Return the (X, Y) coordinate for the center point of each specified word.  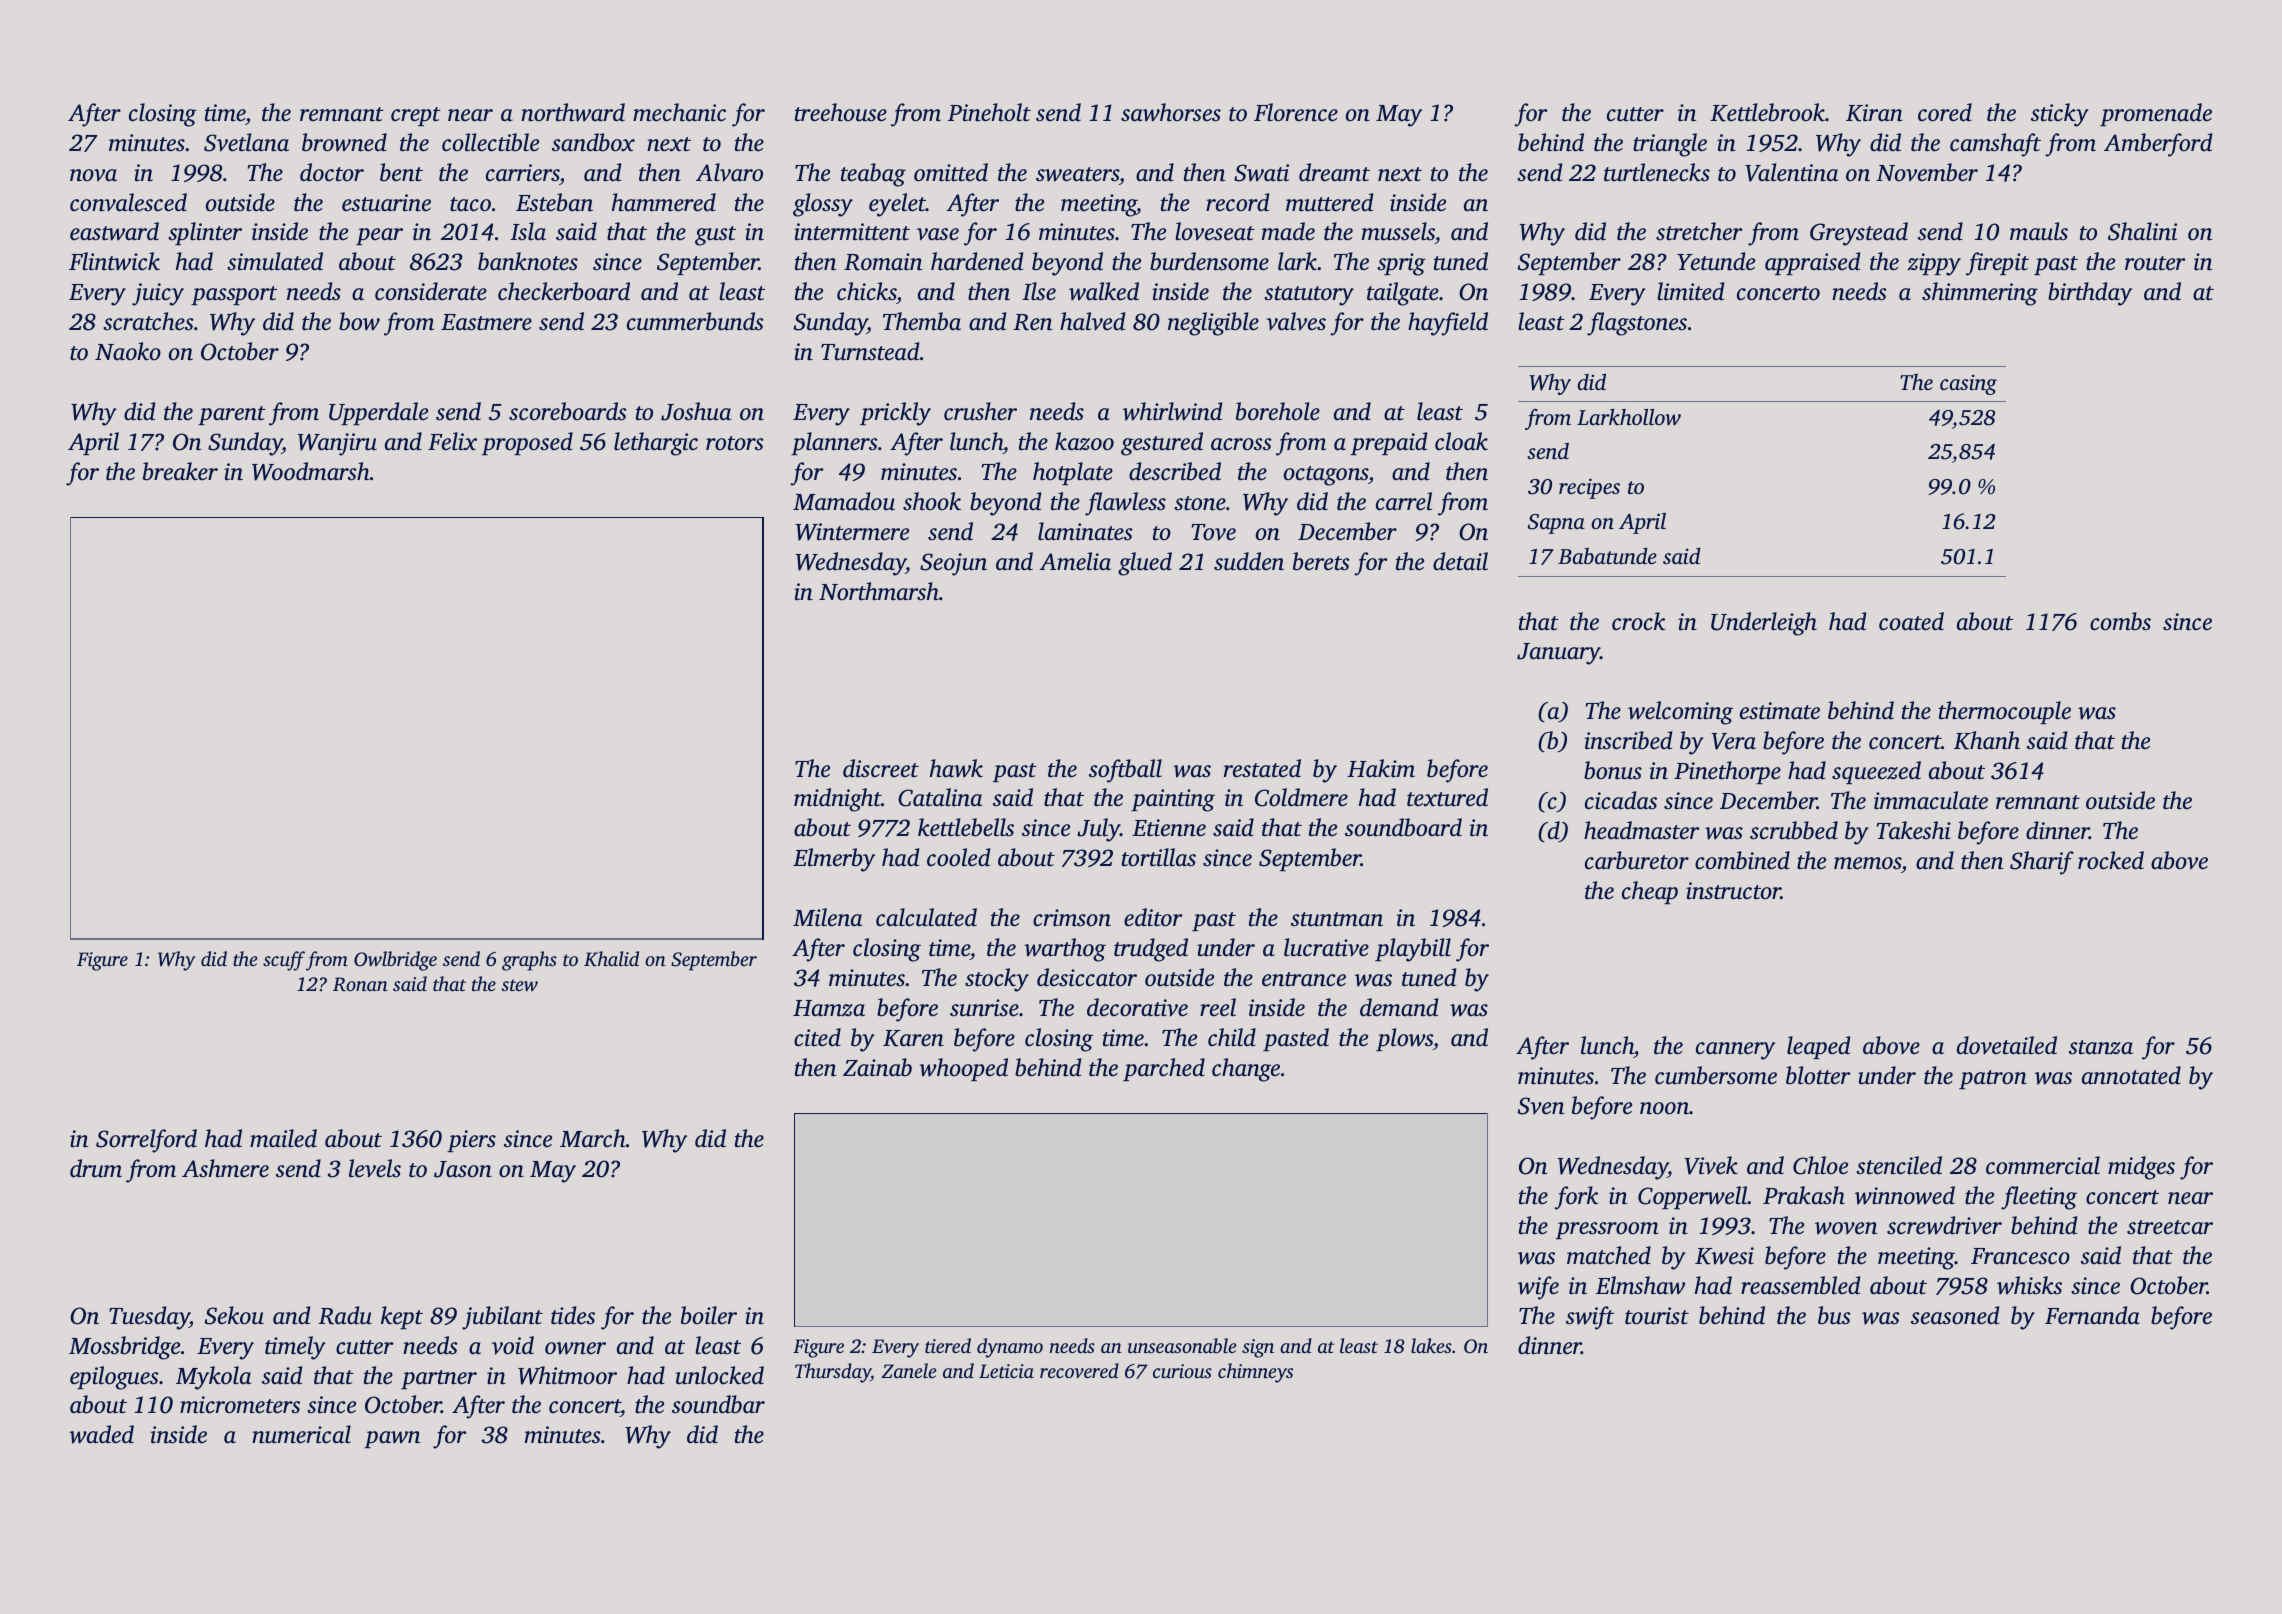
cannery (1735, 1051)
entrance (1304, 979)
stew (519, 985)
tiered (948, 1345)
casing (1968, 384)
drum (96, 1168)
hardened (977, 261)
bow (359, 321)
